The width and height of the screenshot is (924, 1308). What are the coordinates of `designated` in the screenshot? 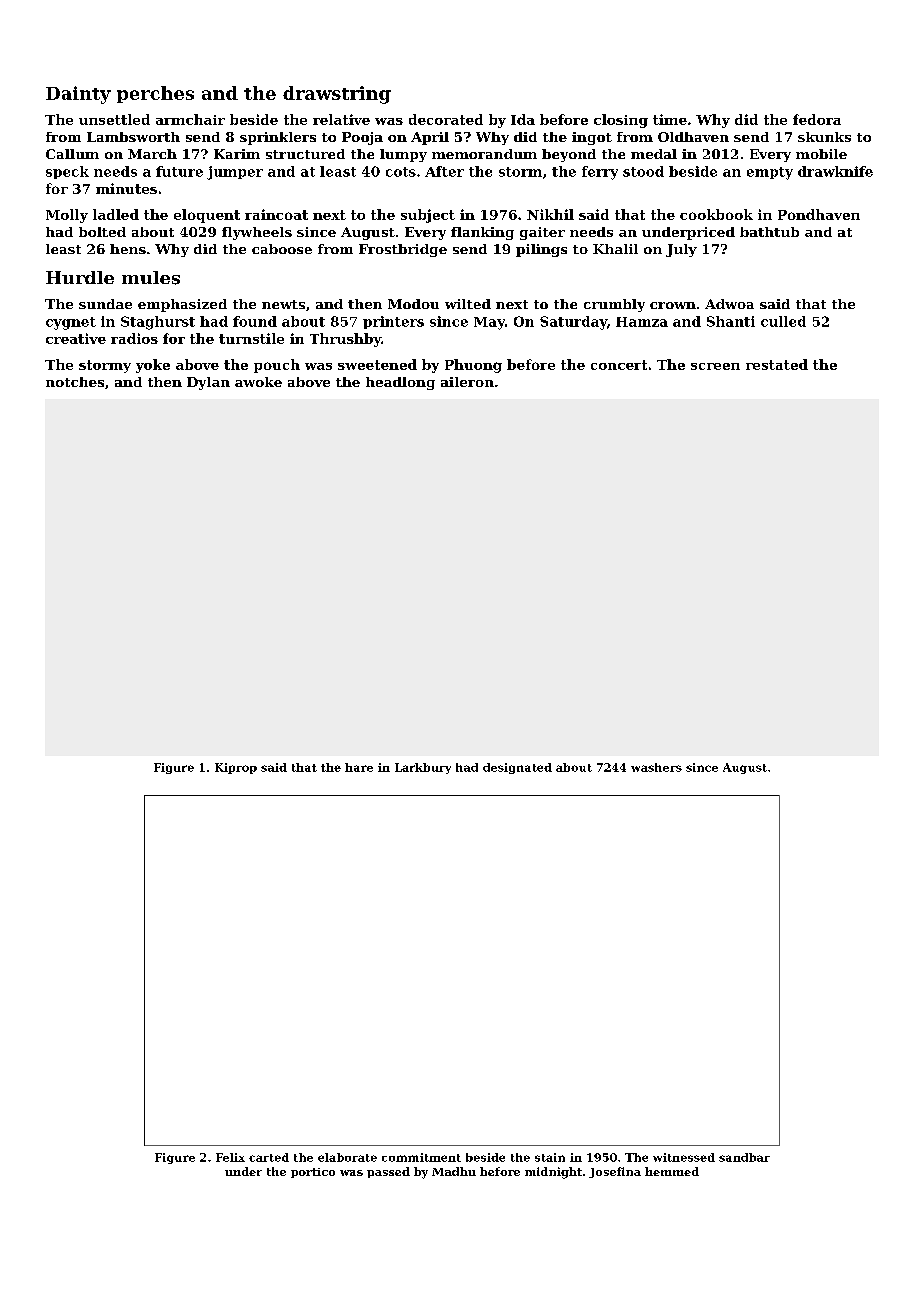 It's located at (517, 768).
